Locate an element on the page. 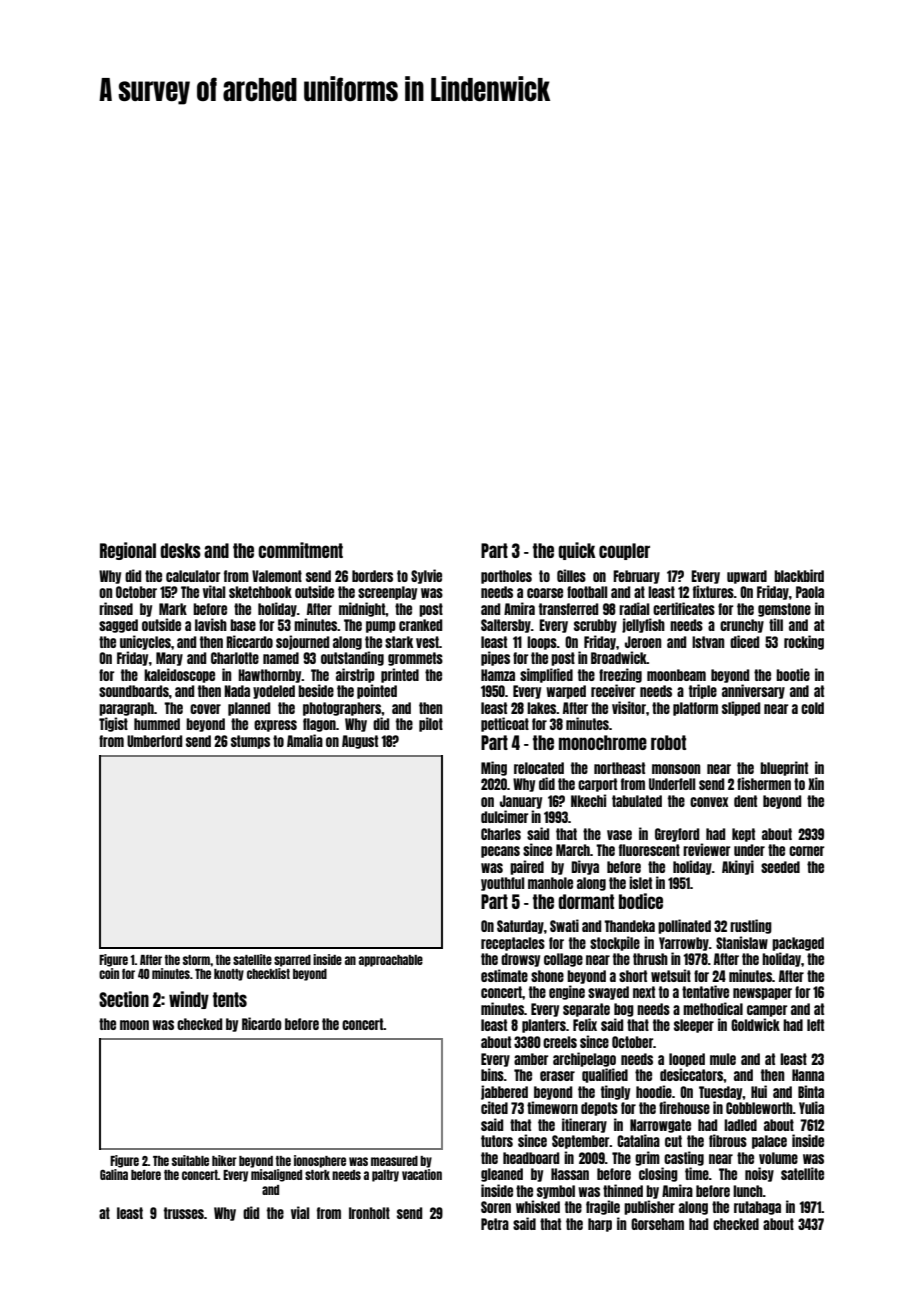  commitment is located at coordinates (300, 550).
